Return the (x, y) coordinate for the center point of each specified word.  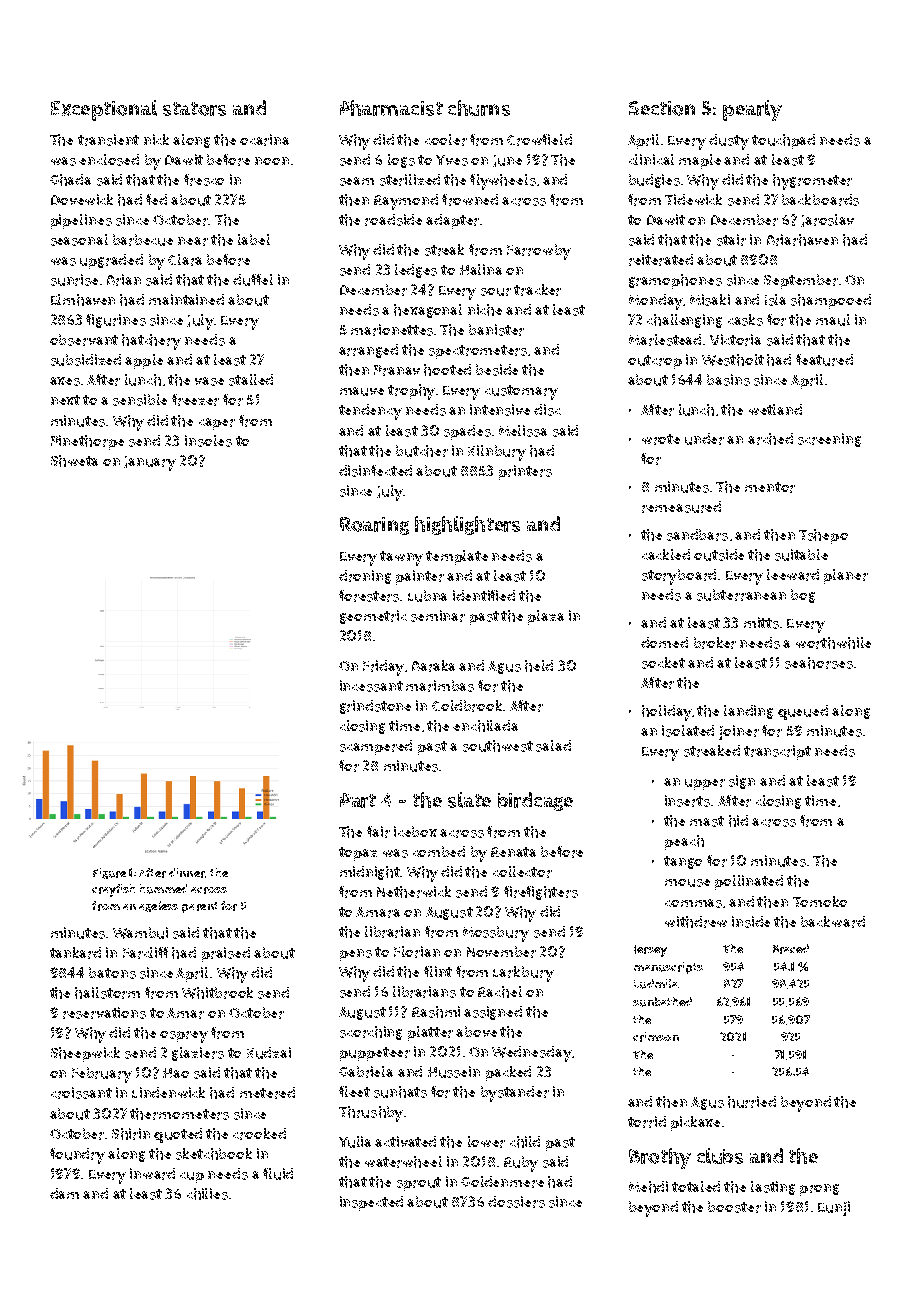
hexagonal (428, 311)
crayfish (113, 890)
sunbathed (662, 1002)
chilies (207, 1194)
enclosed (109, 160)
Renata (513, 852)
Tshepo (823, 536)
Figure (109, 873)
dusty (729, 142)
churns (479, 108)
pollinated (749, 882)
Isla (775, 300)
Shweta (74, 461)
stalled (251, 380)
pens (356, 955)
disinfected (375, 471)
